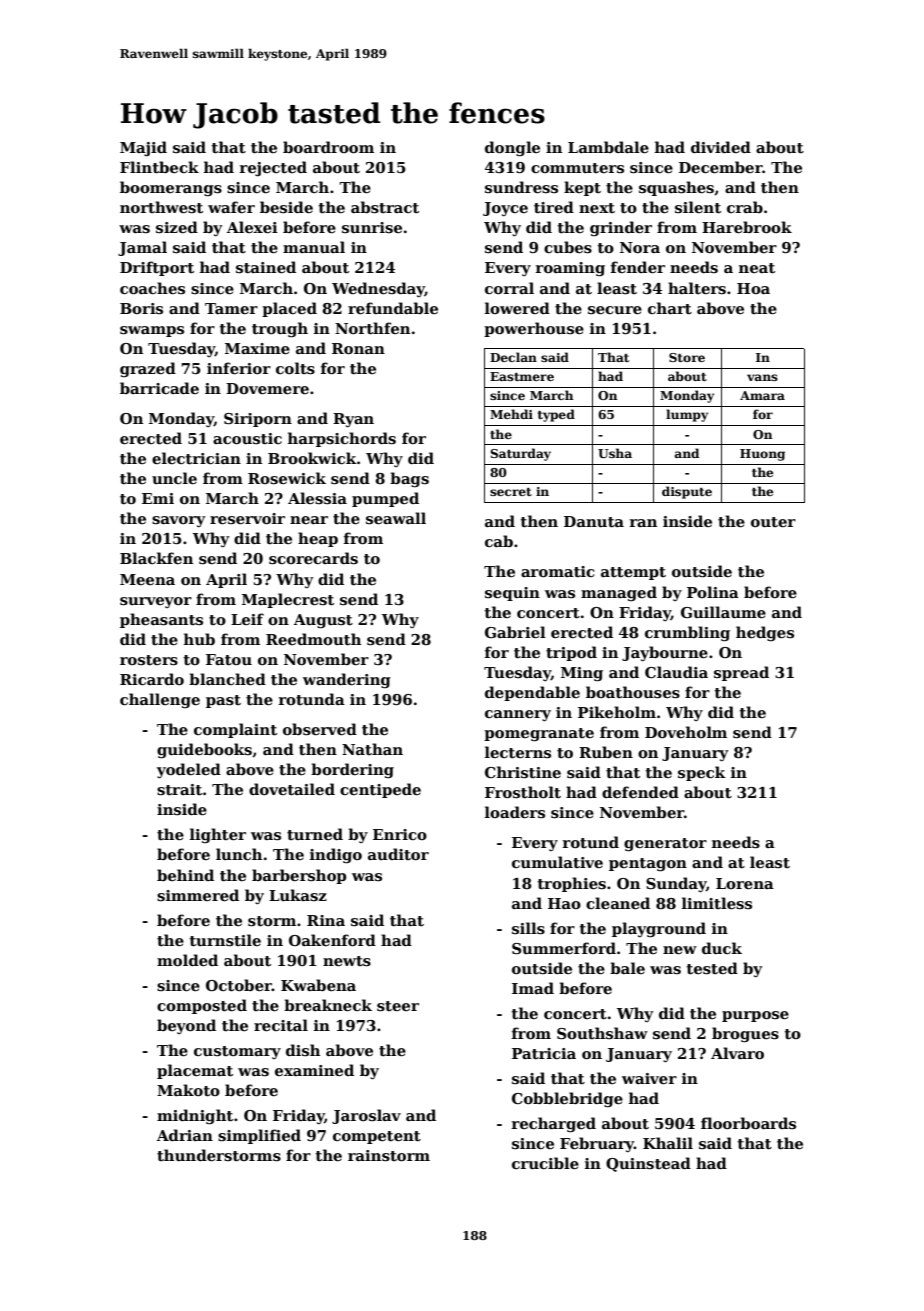  I want to click on boardroom, so click(328, 147).
